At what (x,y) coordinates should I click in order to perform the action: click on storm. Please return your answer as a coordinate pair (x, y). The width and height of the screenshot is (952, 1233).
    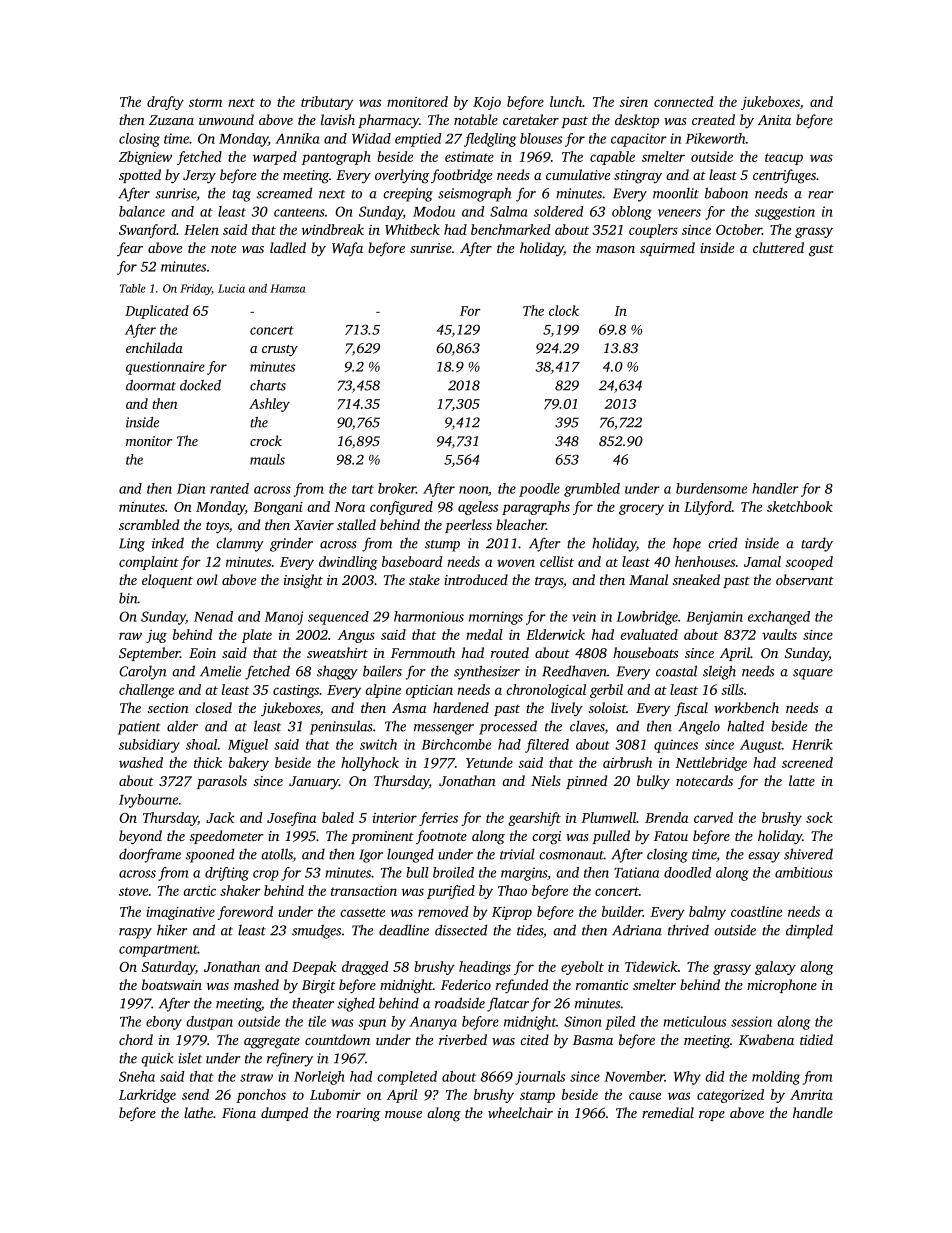
    Looking at the image, I should click on (205, 102).
